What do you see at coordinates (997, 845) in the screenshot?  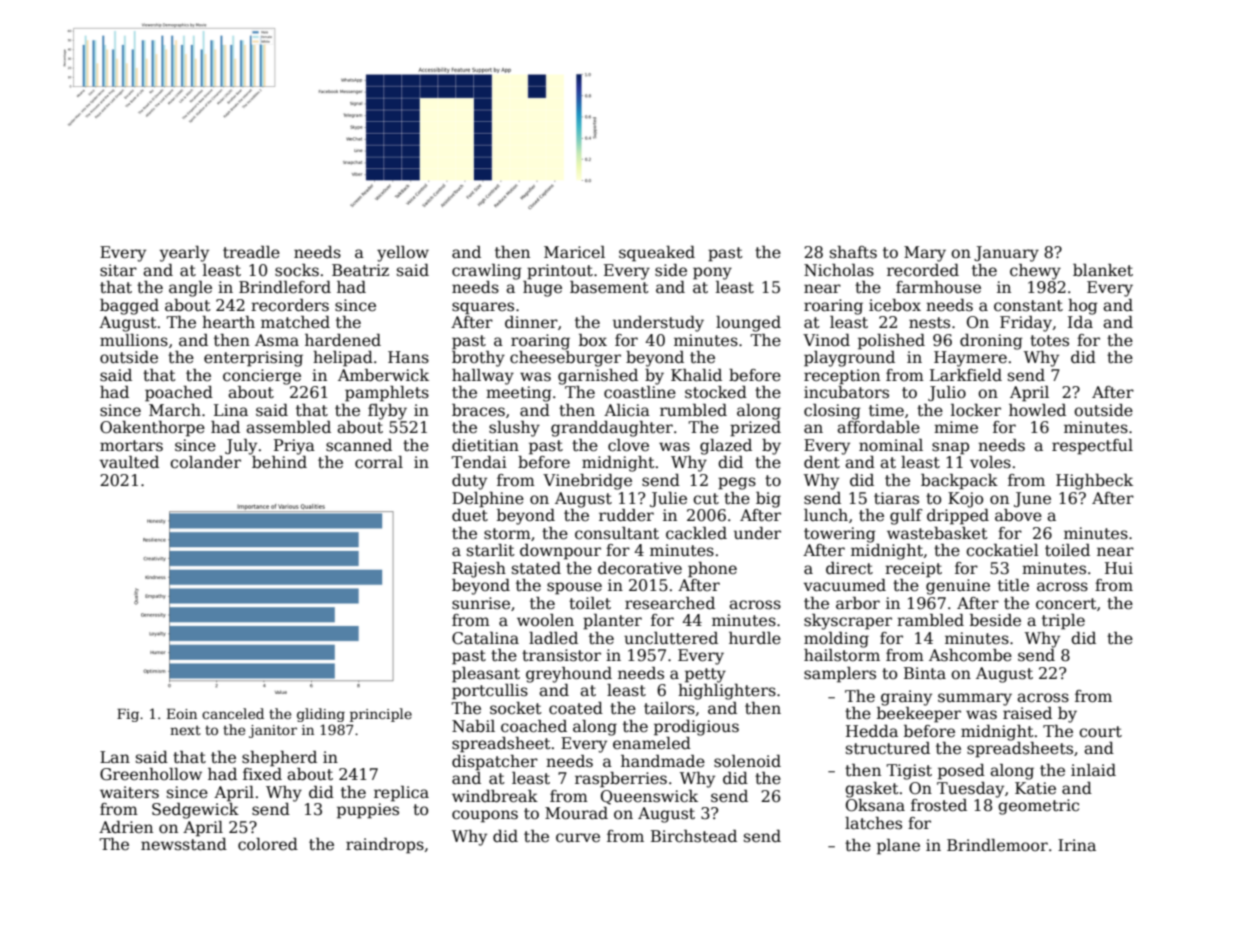 I see `Brindlemoor` at bounding box center [997, 845].
